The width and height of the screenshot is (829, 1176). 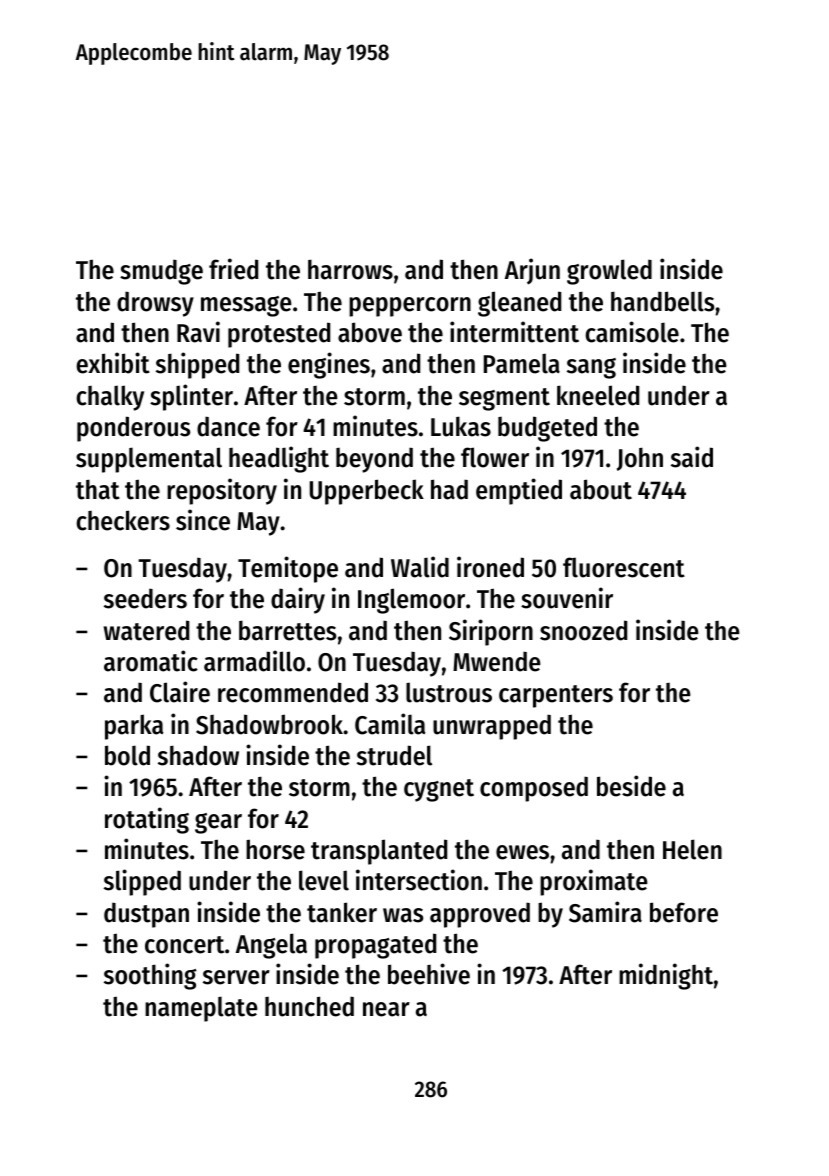 I want to click on bold, so click(x=127, y=755).
